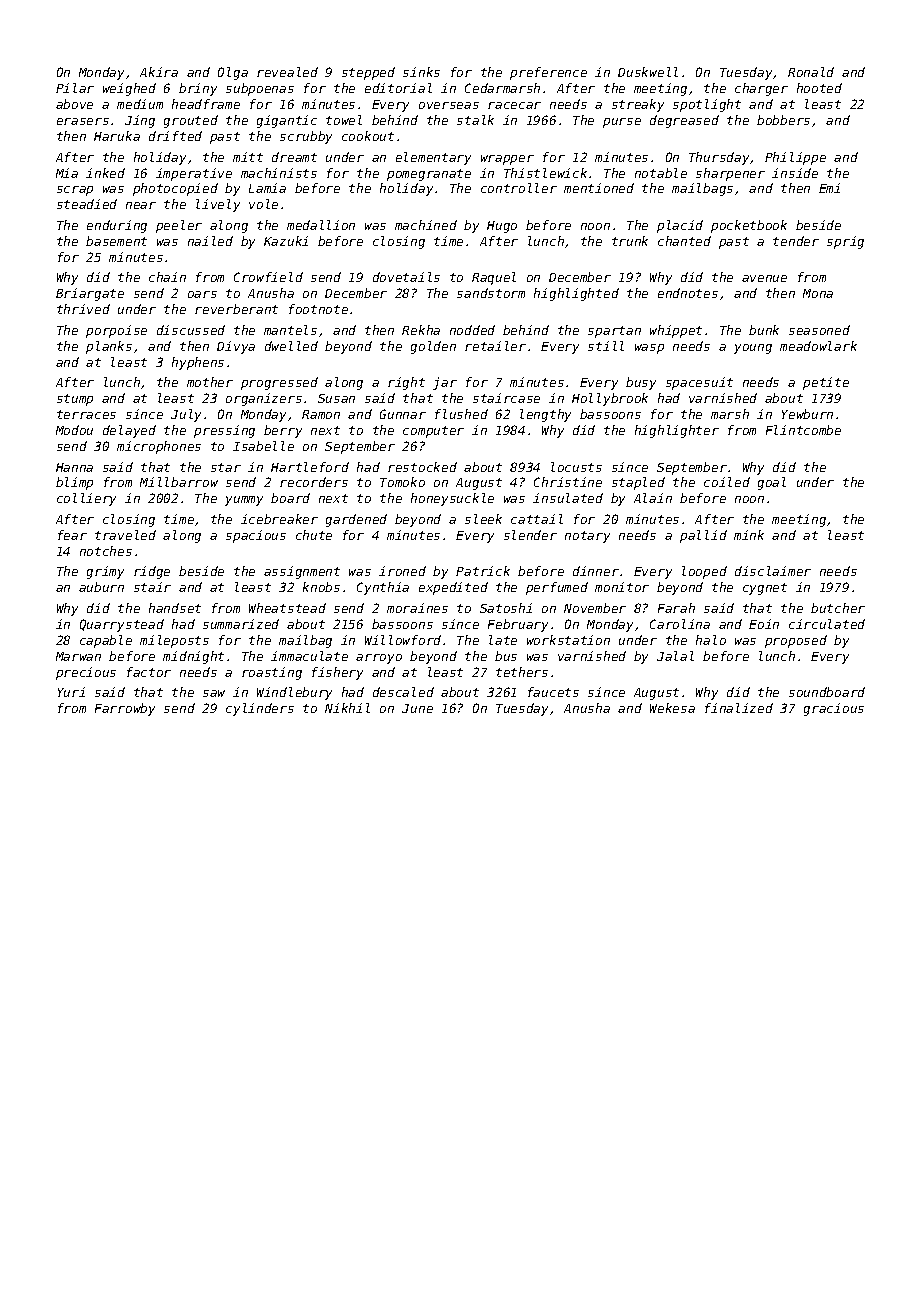 The width and height of the image is (924, 1308). Describe the element at coordinates (140, 121) in the image. I see `Jing` at that location.
